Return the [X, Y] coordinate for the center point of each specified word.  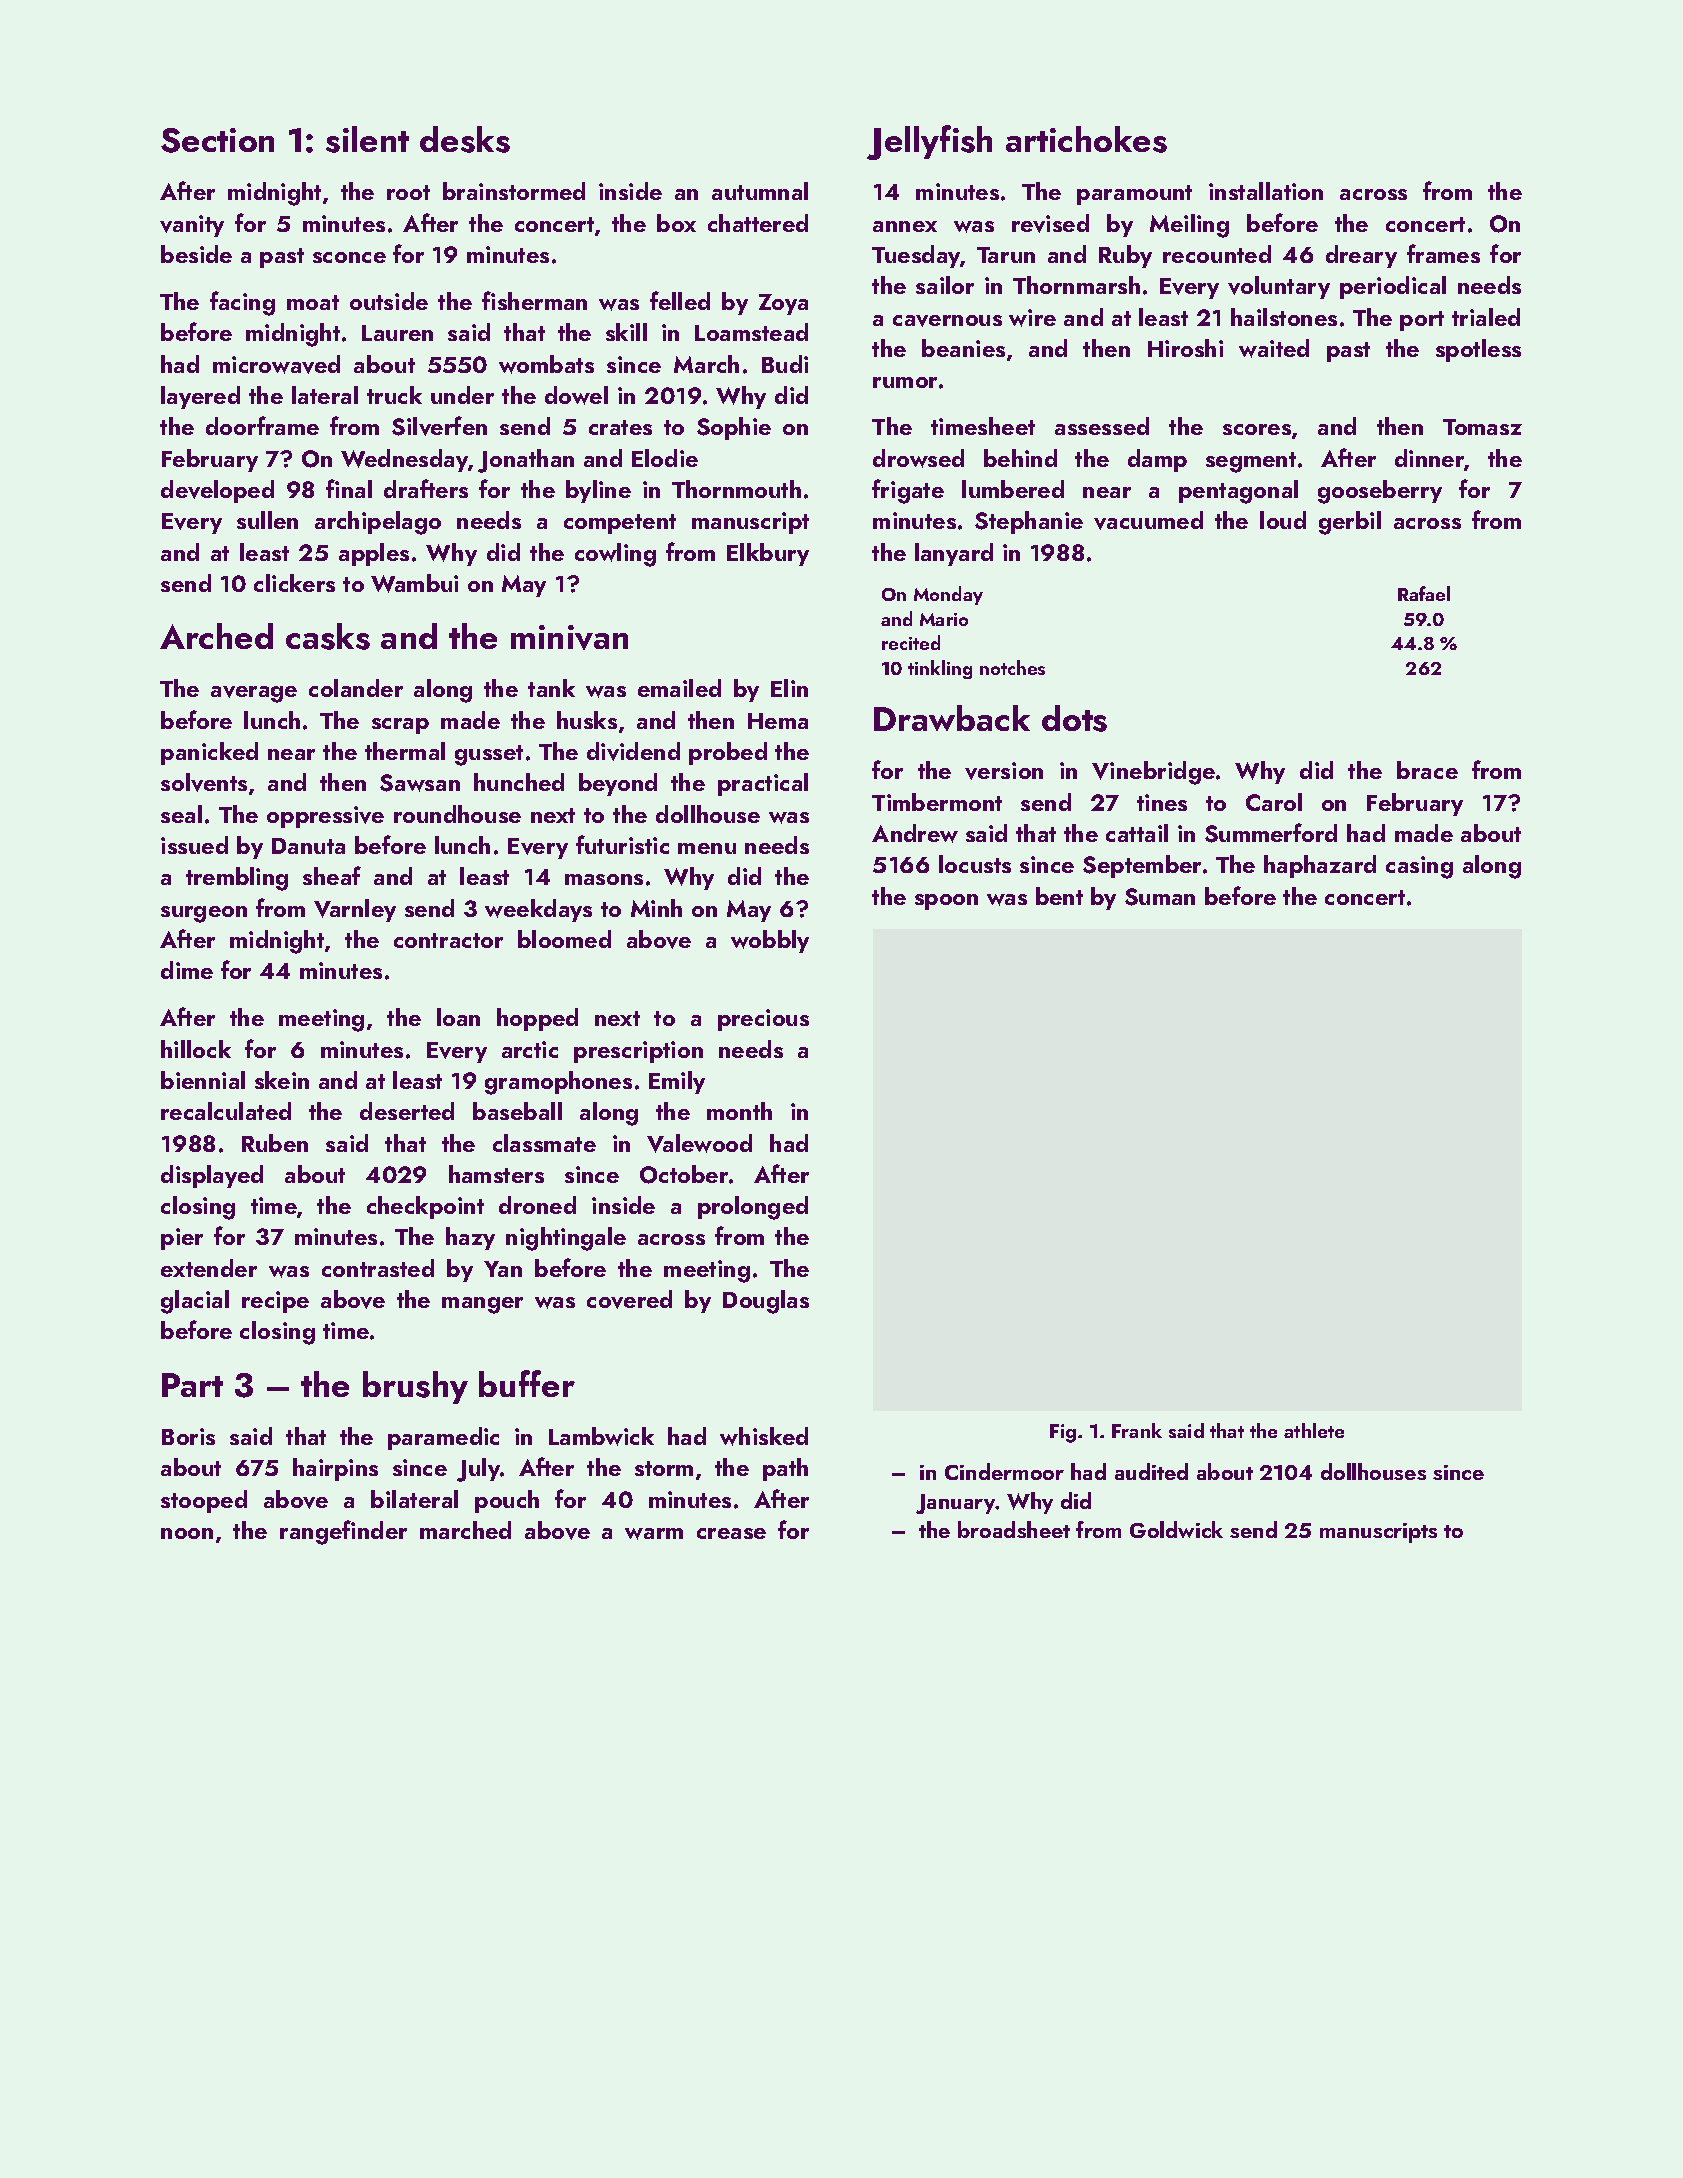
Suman [1160, 897]
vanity [192, 226]
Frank [1137, 1430]
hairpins [335, 1469]
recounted [1217, 254]
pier [182, 1239]
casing [1419, 867]
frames [1443, 253]
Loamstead [751, 332]
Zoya [783, 304]
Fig [1063, 1433]
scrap [400, 726]
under [462, 395]
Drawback [952, 718]
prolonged [753, 1208]
